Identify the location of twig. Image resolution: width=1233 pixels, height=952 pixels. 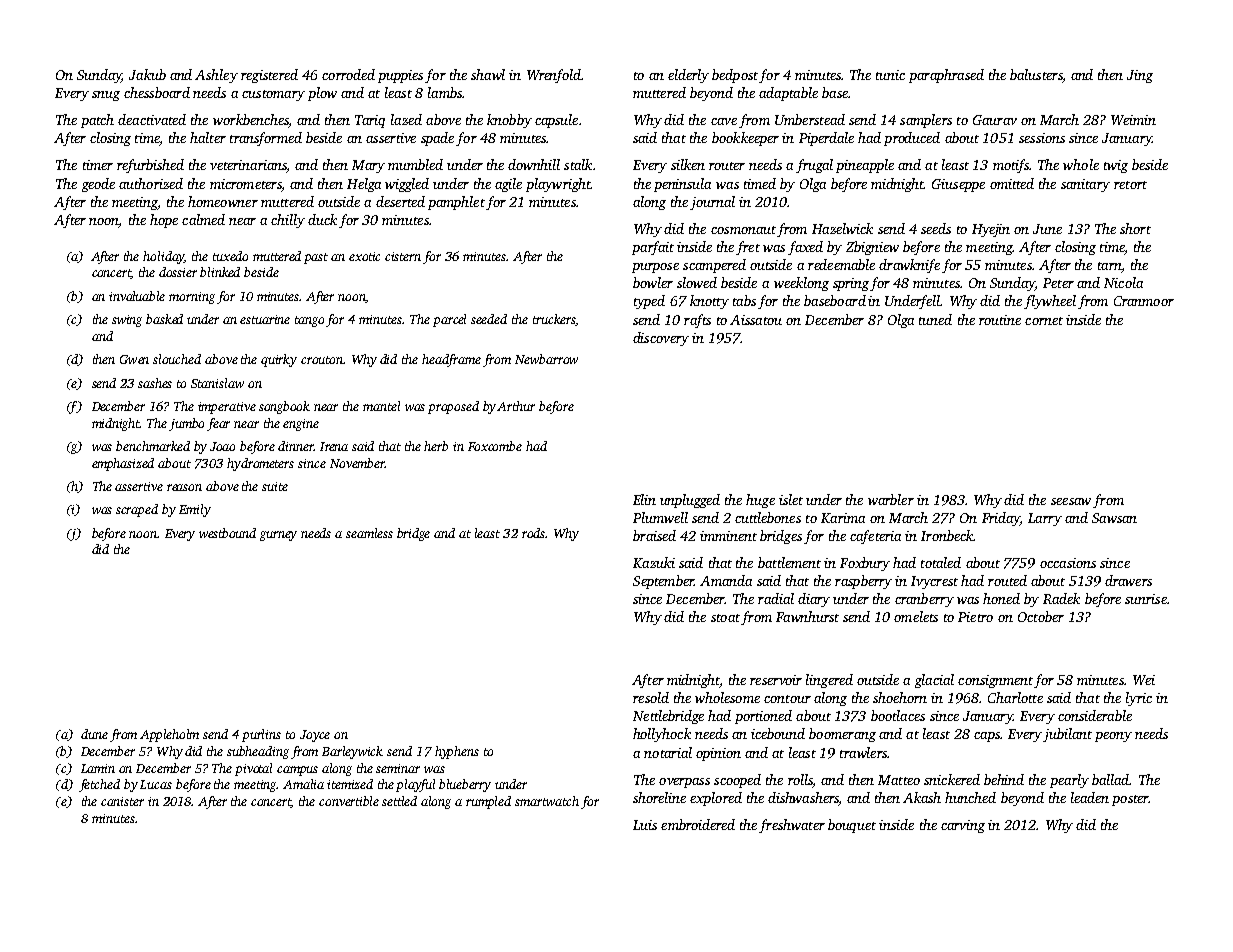
(1116, 166).
